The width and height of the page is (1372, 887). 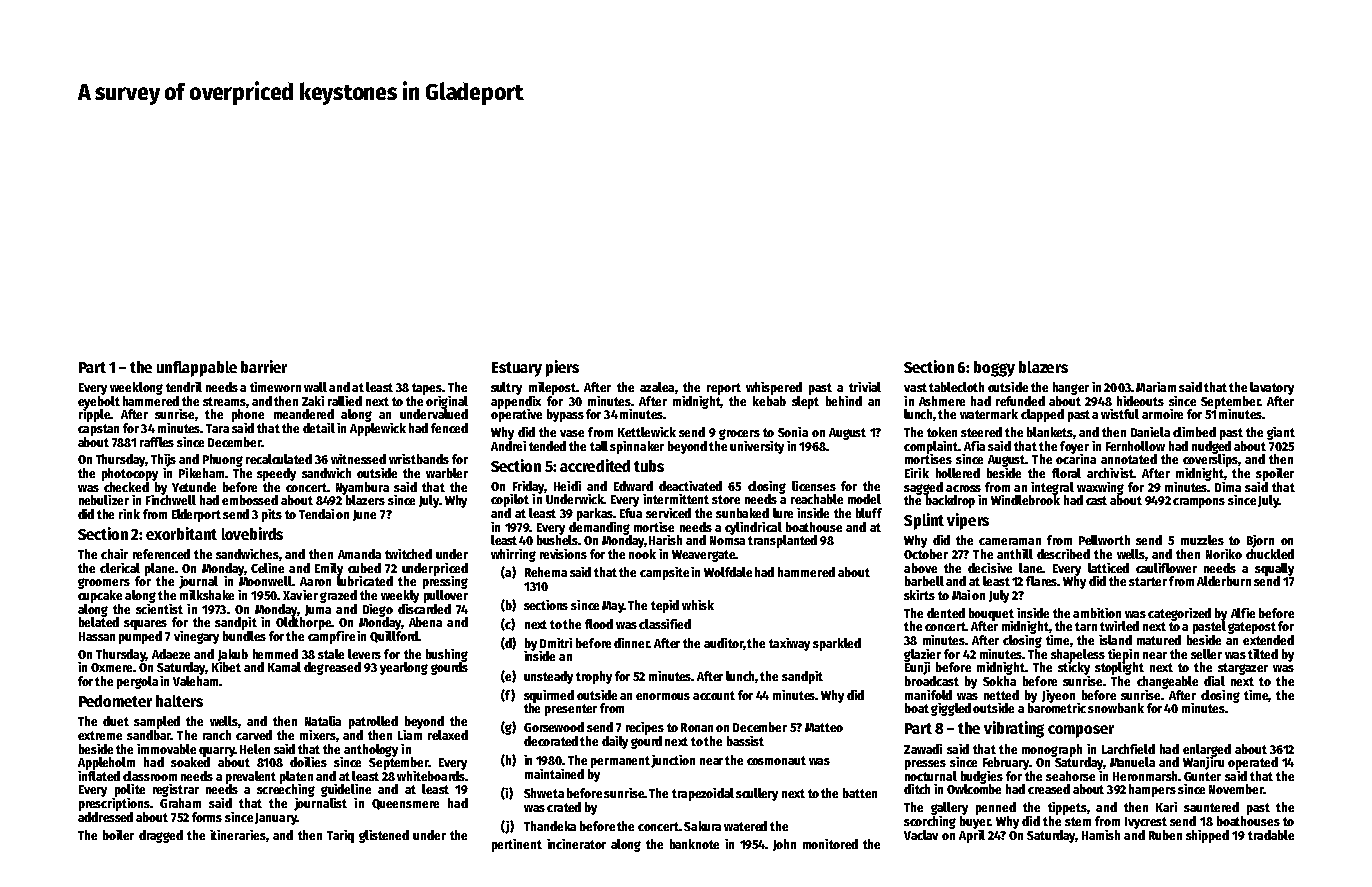 I want to click on boggy, so click(x=994, y=369).
